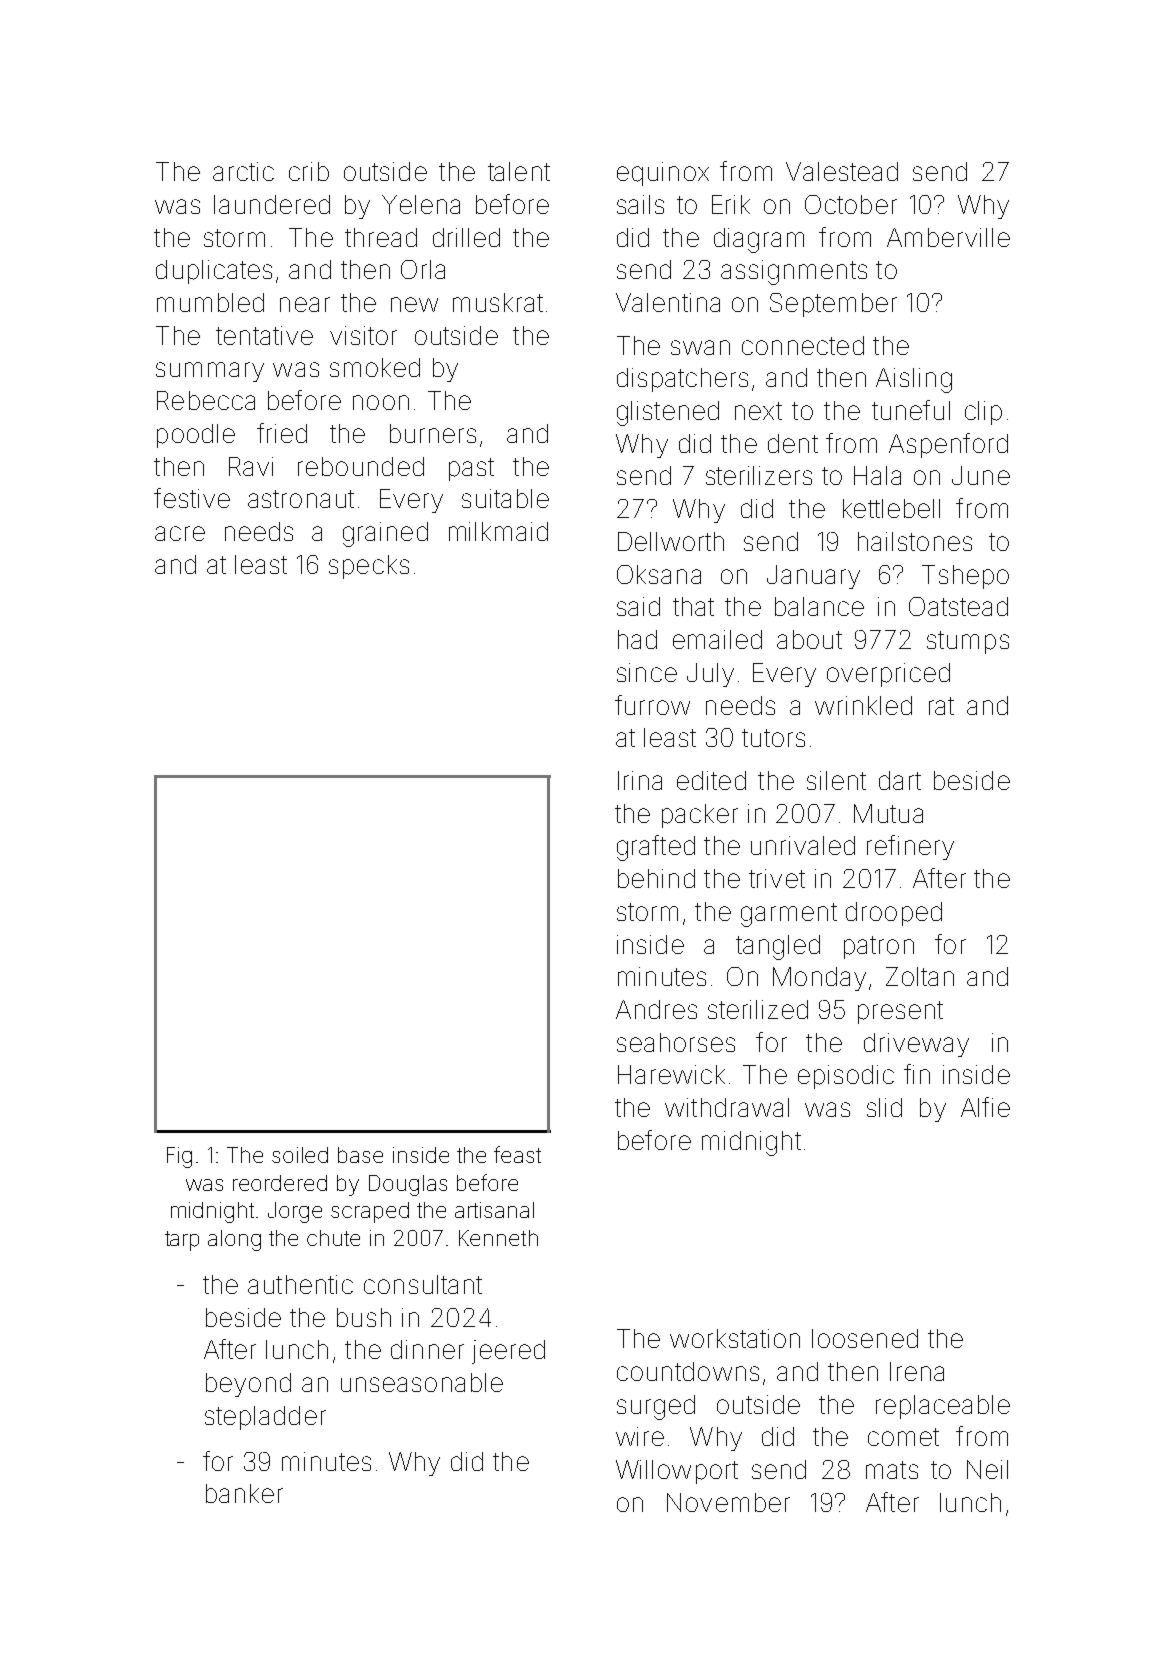 Image resolution: width=1165 pixels, height=1654 pixels. Describe the element at coordinates (210, 372) in the screenshot. I see `summary` at that location.
